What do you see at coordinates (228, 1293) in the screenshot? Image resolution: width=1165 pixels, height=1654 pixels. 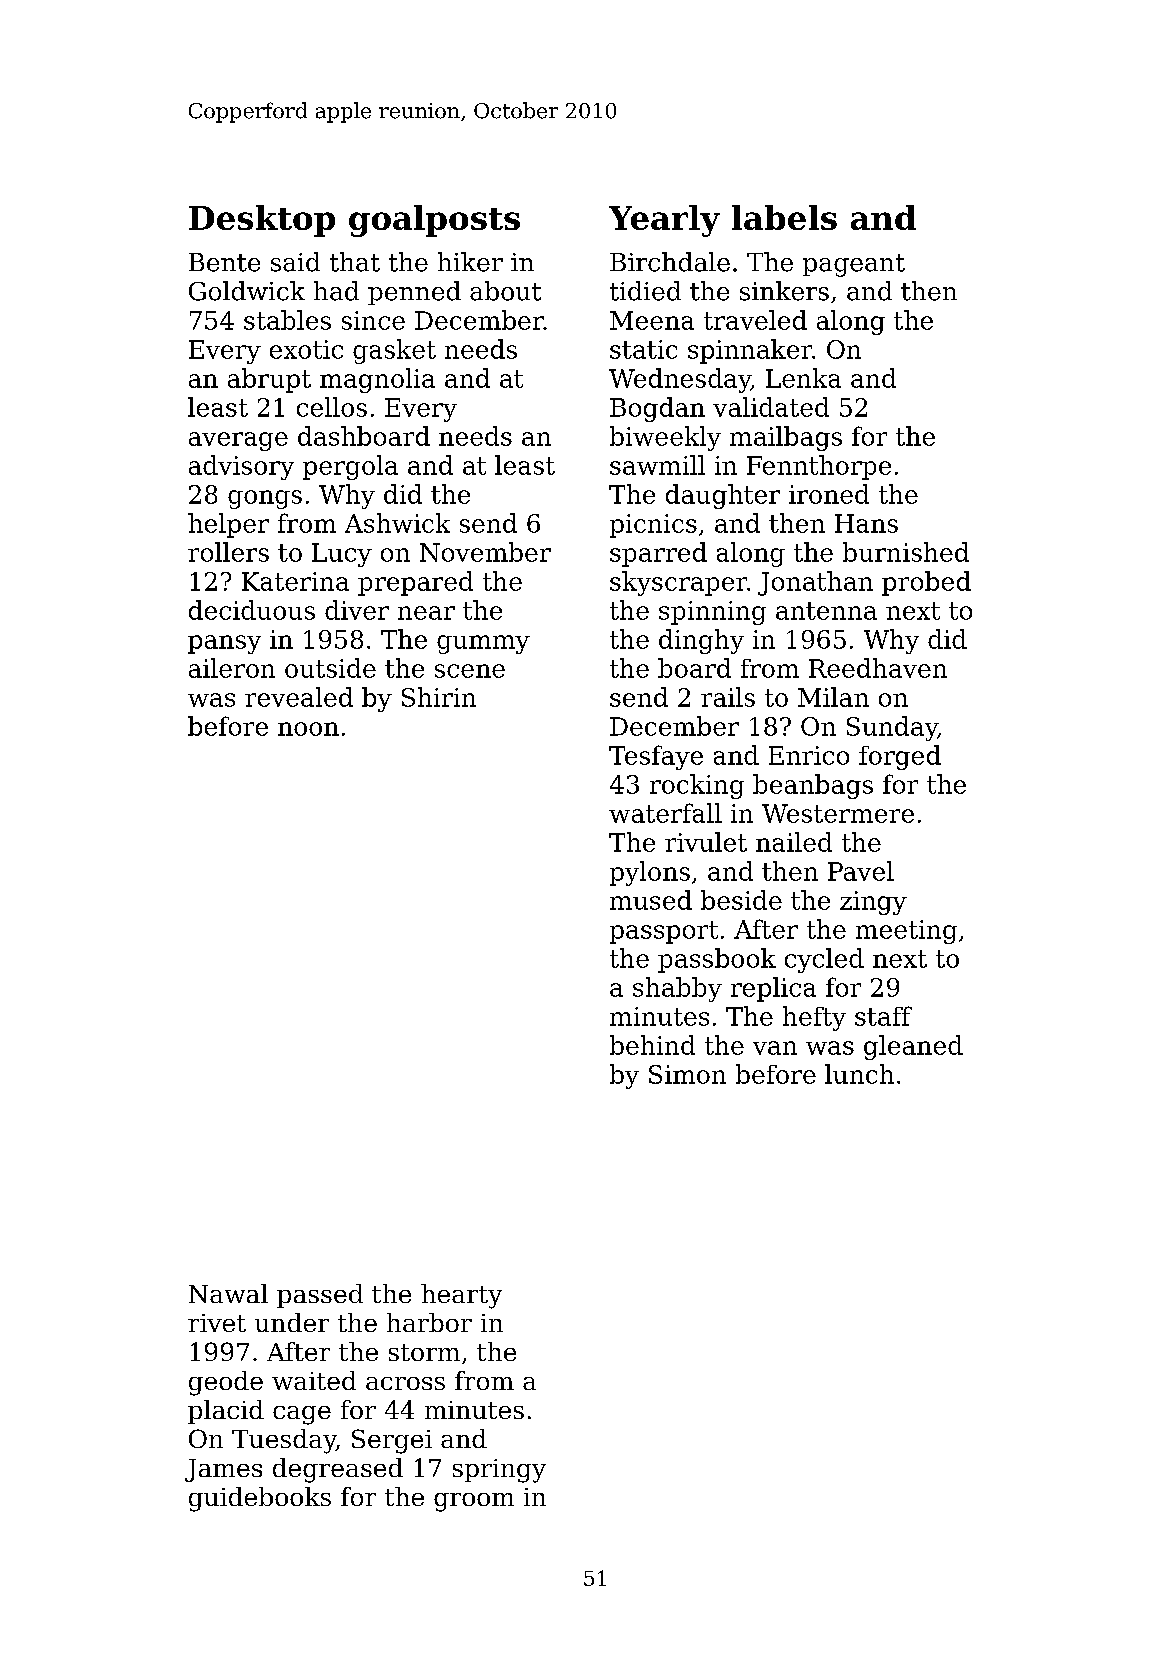 I see `Nawal` at bounding box center [228, 1293].
